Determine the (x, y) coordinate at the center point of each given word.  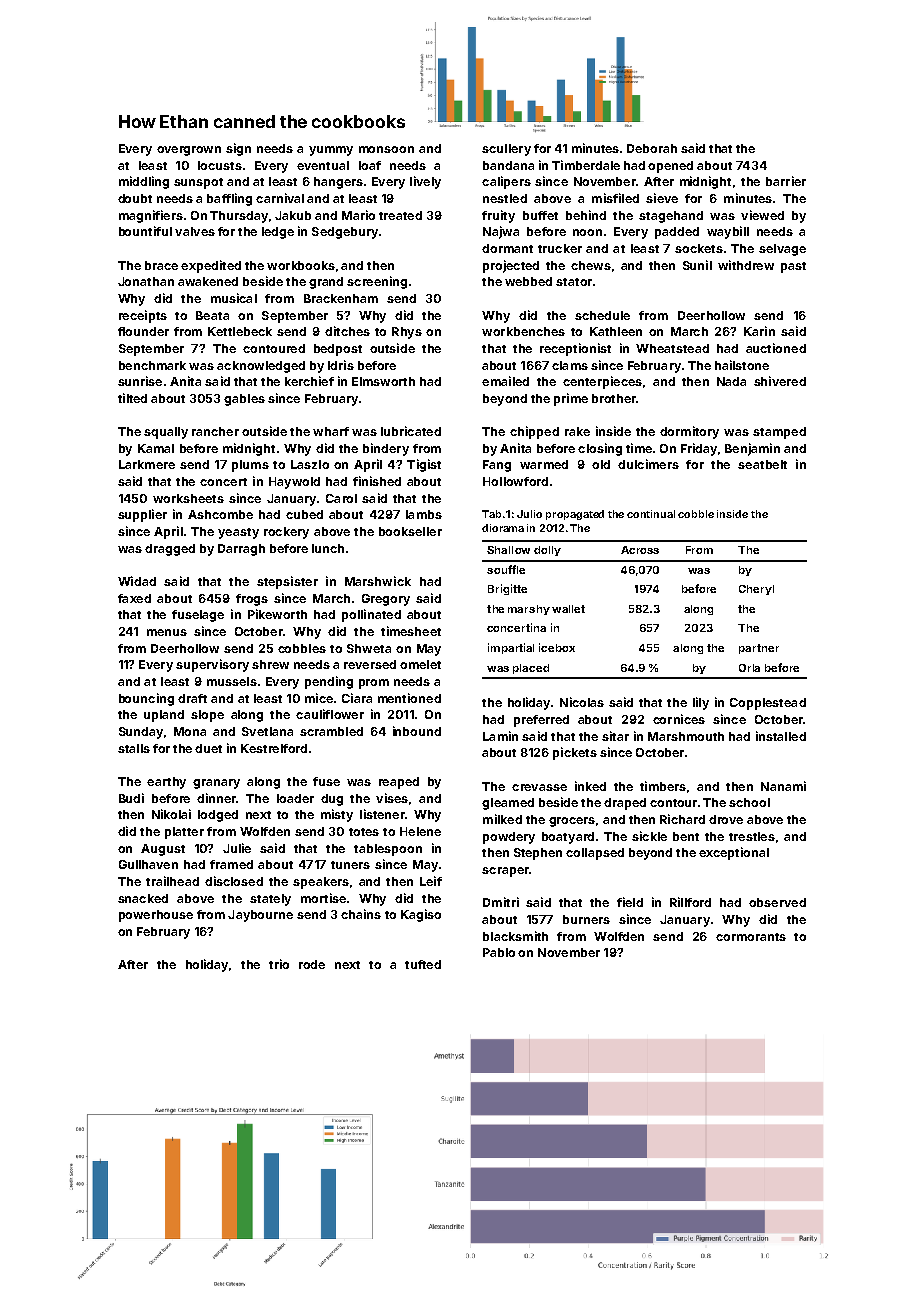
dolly (547, 551)
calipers (506, 182)
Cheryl (756, 590)
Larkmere (147, 464)
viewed (762, 215)
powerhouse (156, 916)
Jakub (293, 215)
